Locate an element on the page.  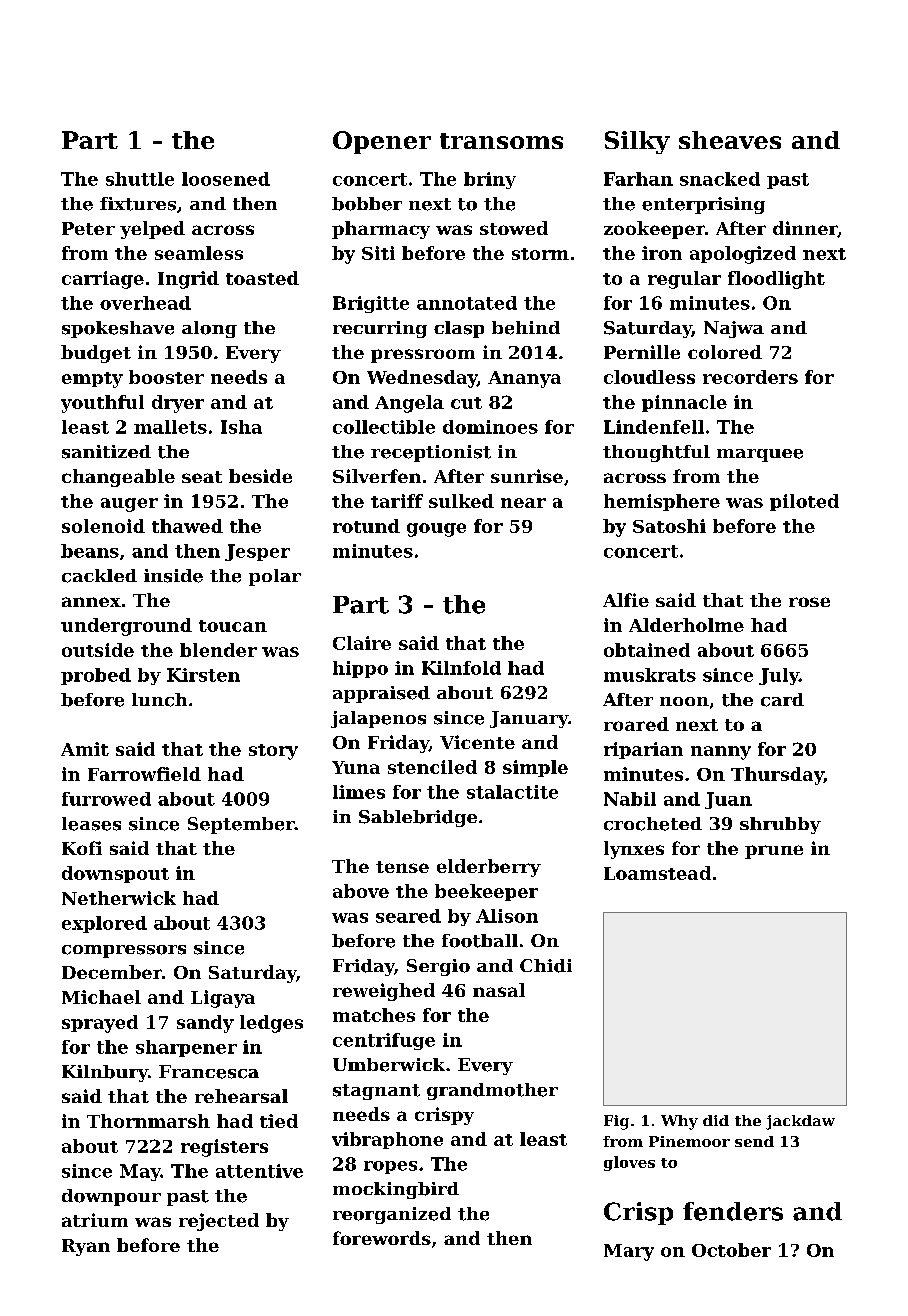
loosened is located at coordinates (226, 179).
